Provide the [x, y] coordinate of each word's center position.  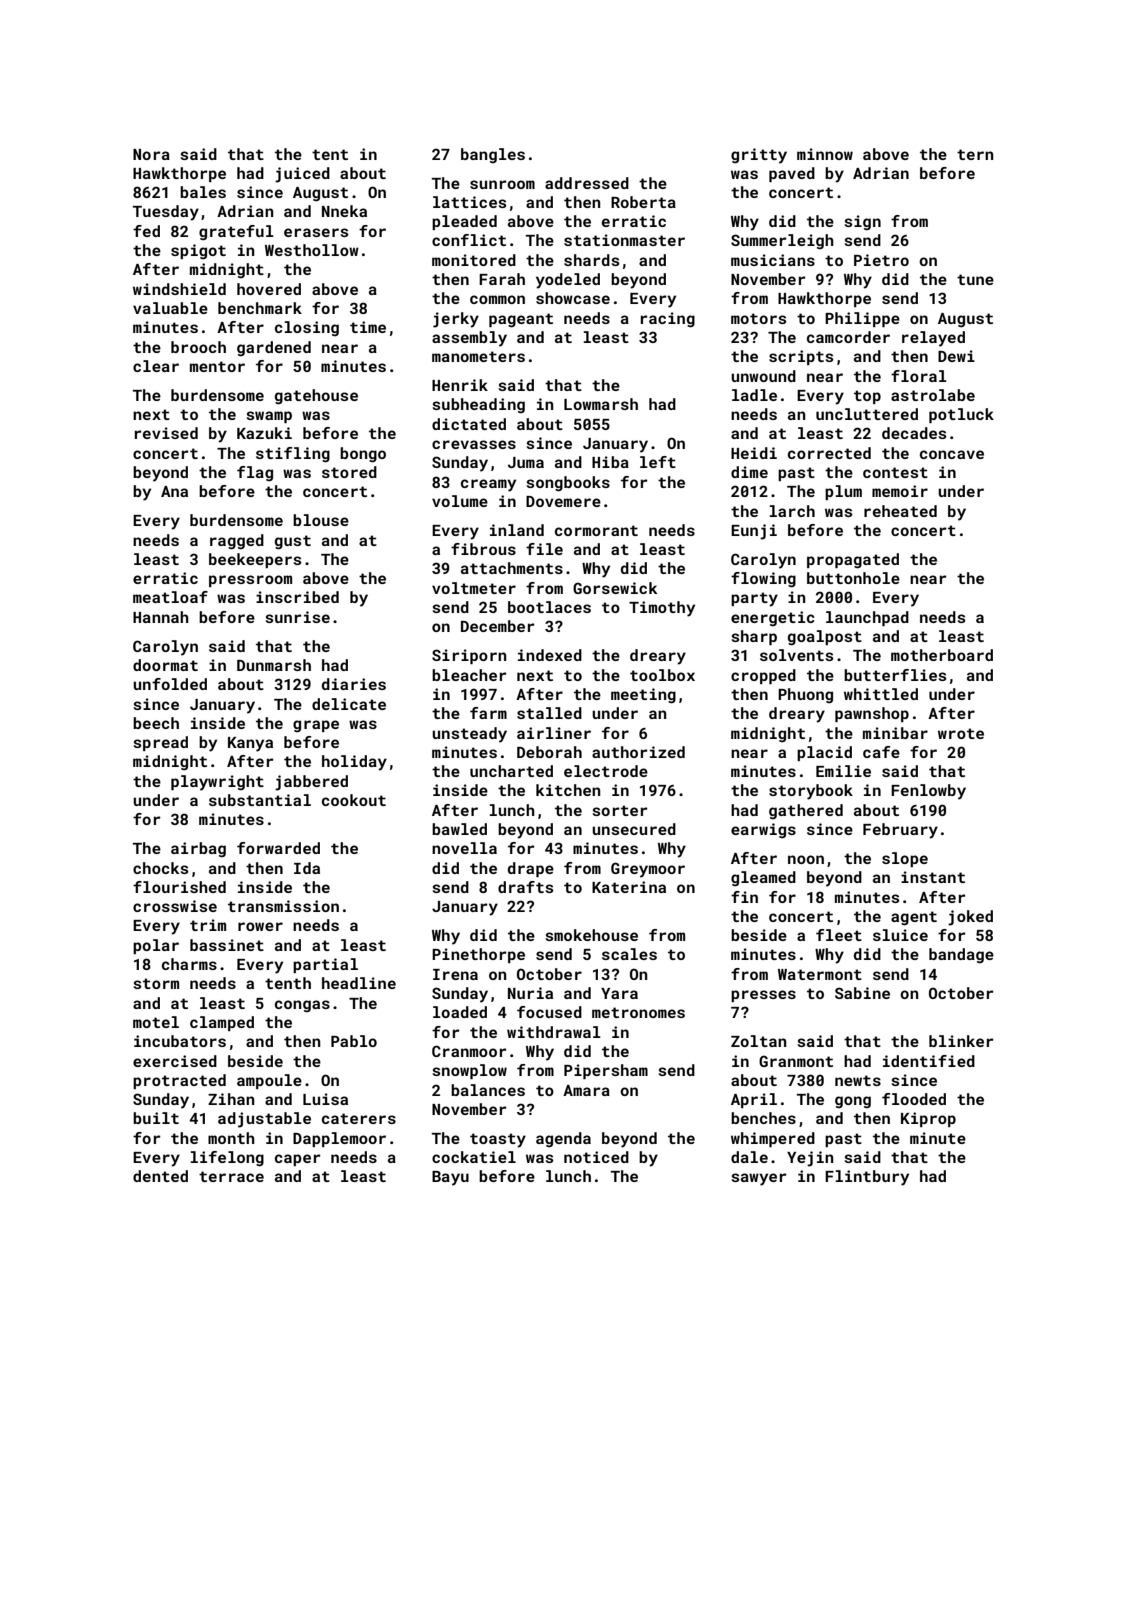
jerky [456, 320]
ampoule [269, 1081]
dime [749, 472]
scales [629, 954]
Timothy [662, 609]
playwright [217, 783]
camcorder [848, 337]
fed [146, 231]
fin [744, 897]
